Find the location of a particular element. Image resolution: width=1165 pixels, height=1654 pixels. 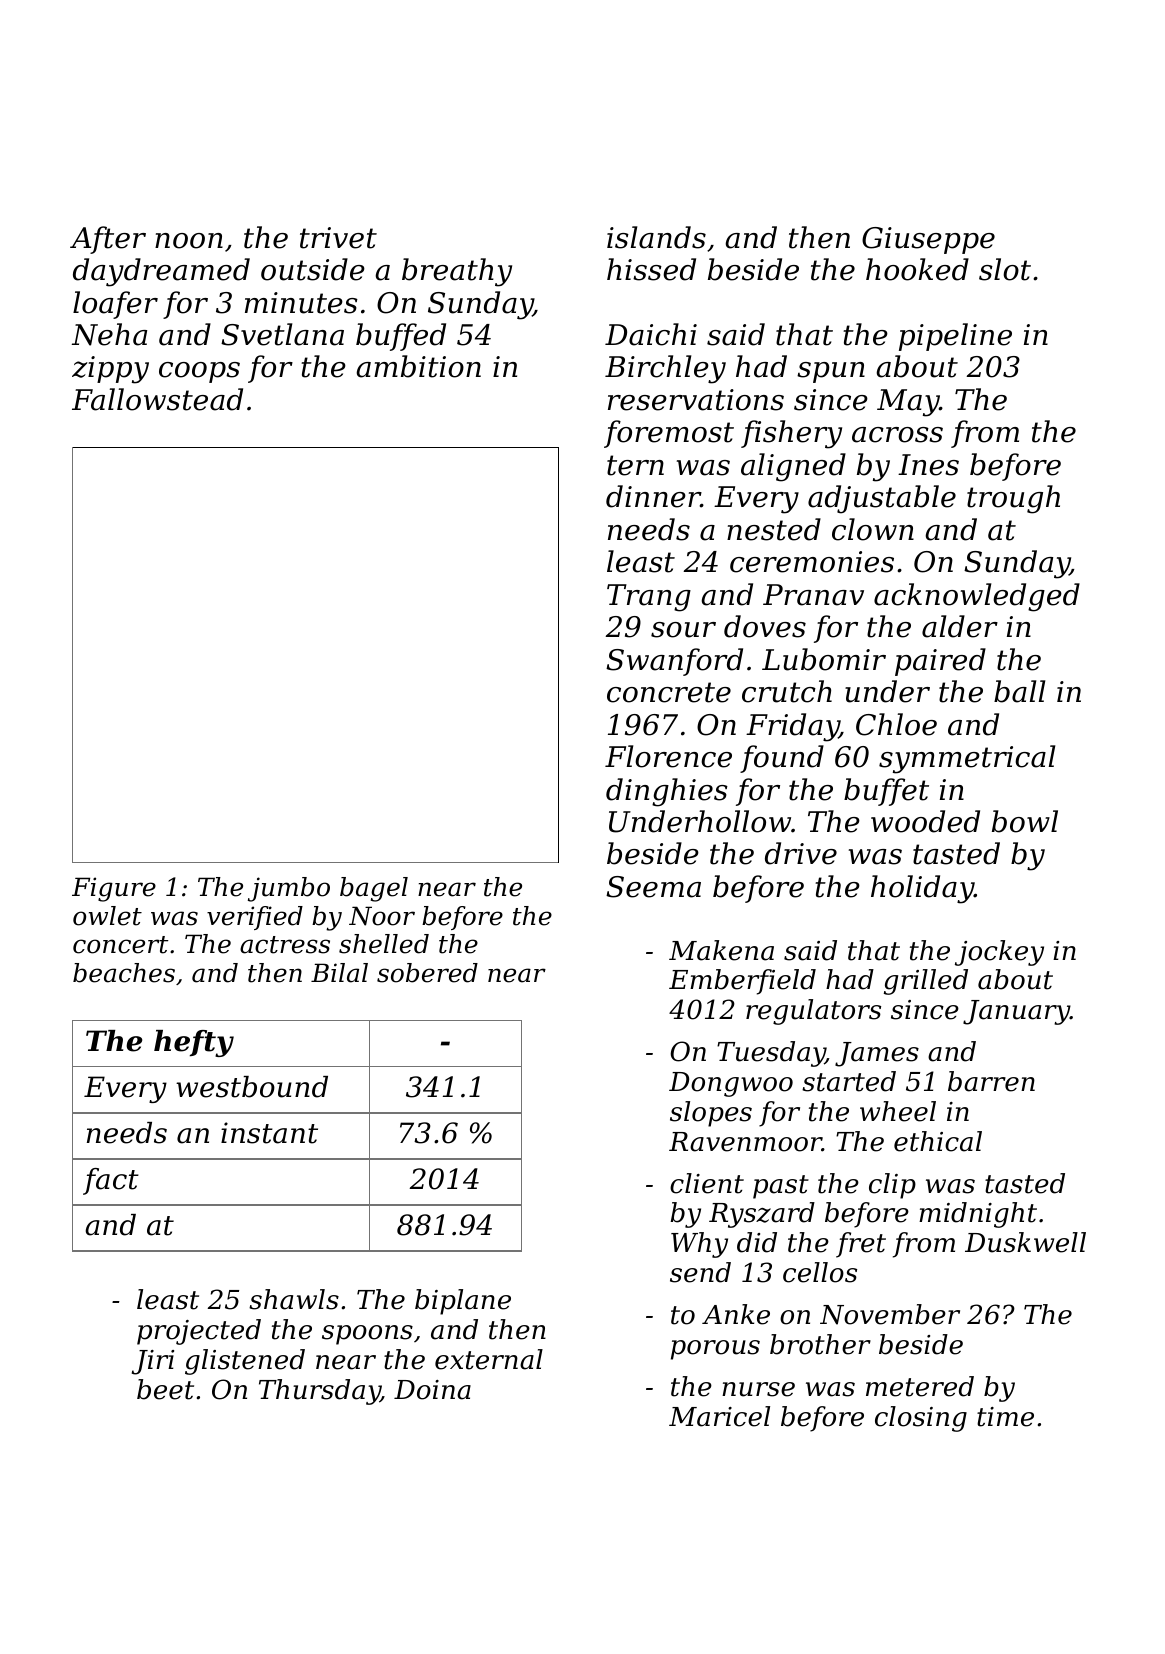

Tuesday is located at coordinates (771, 1054).
